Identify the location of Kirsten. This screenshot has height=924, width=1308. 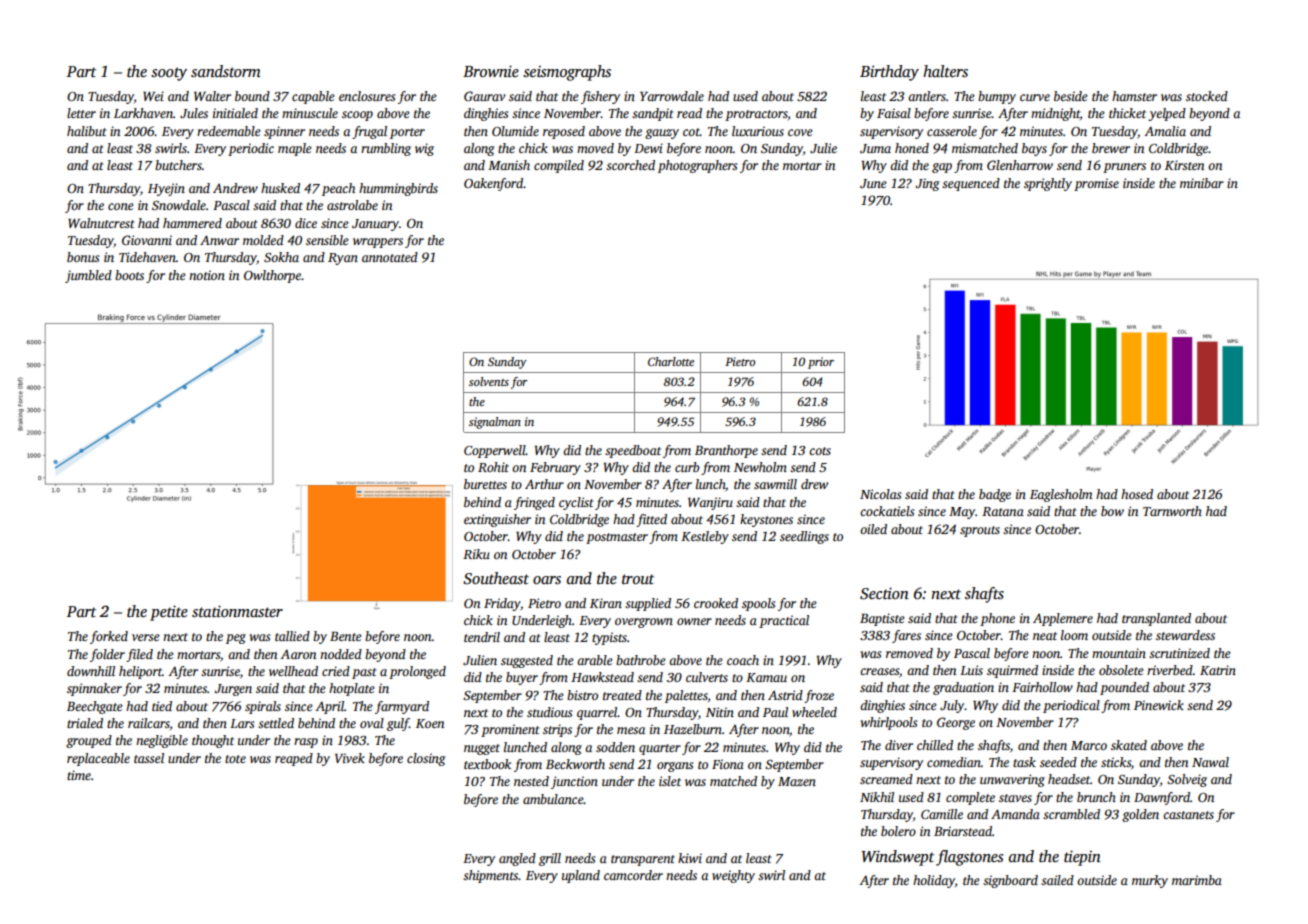
(1184, 165).
